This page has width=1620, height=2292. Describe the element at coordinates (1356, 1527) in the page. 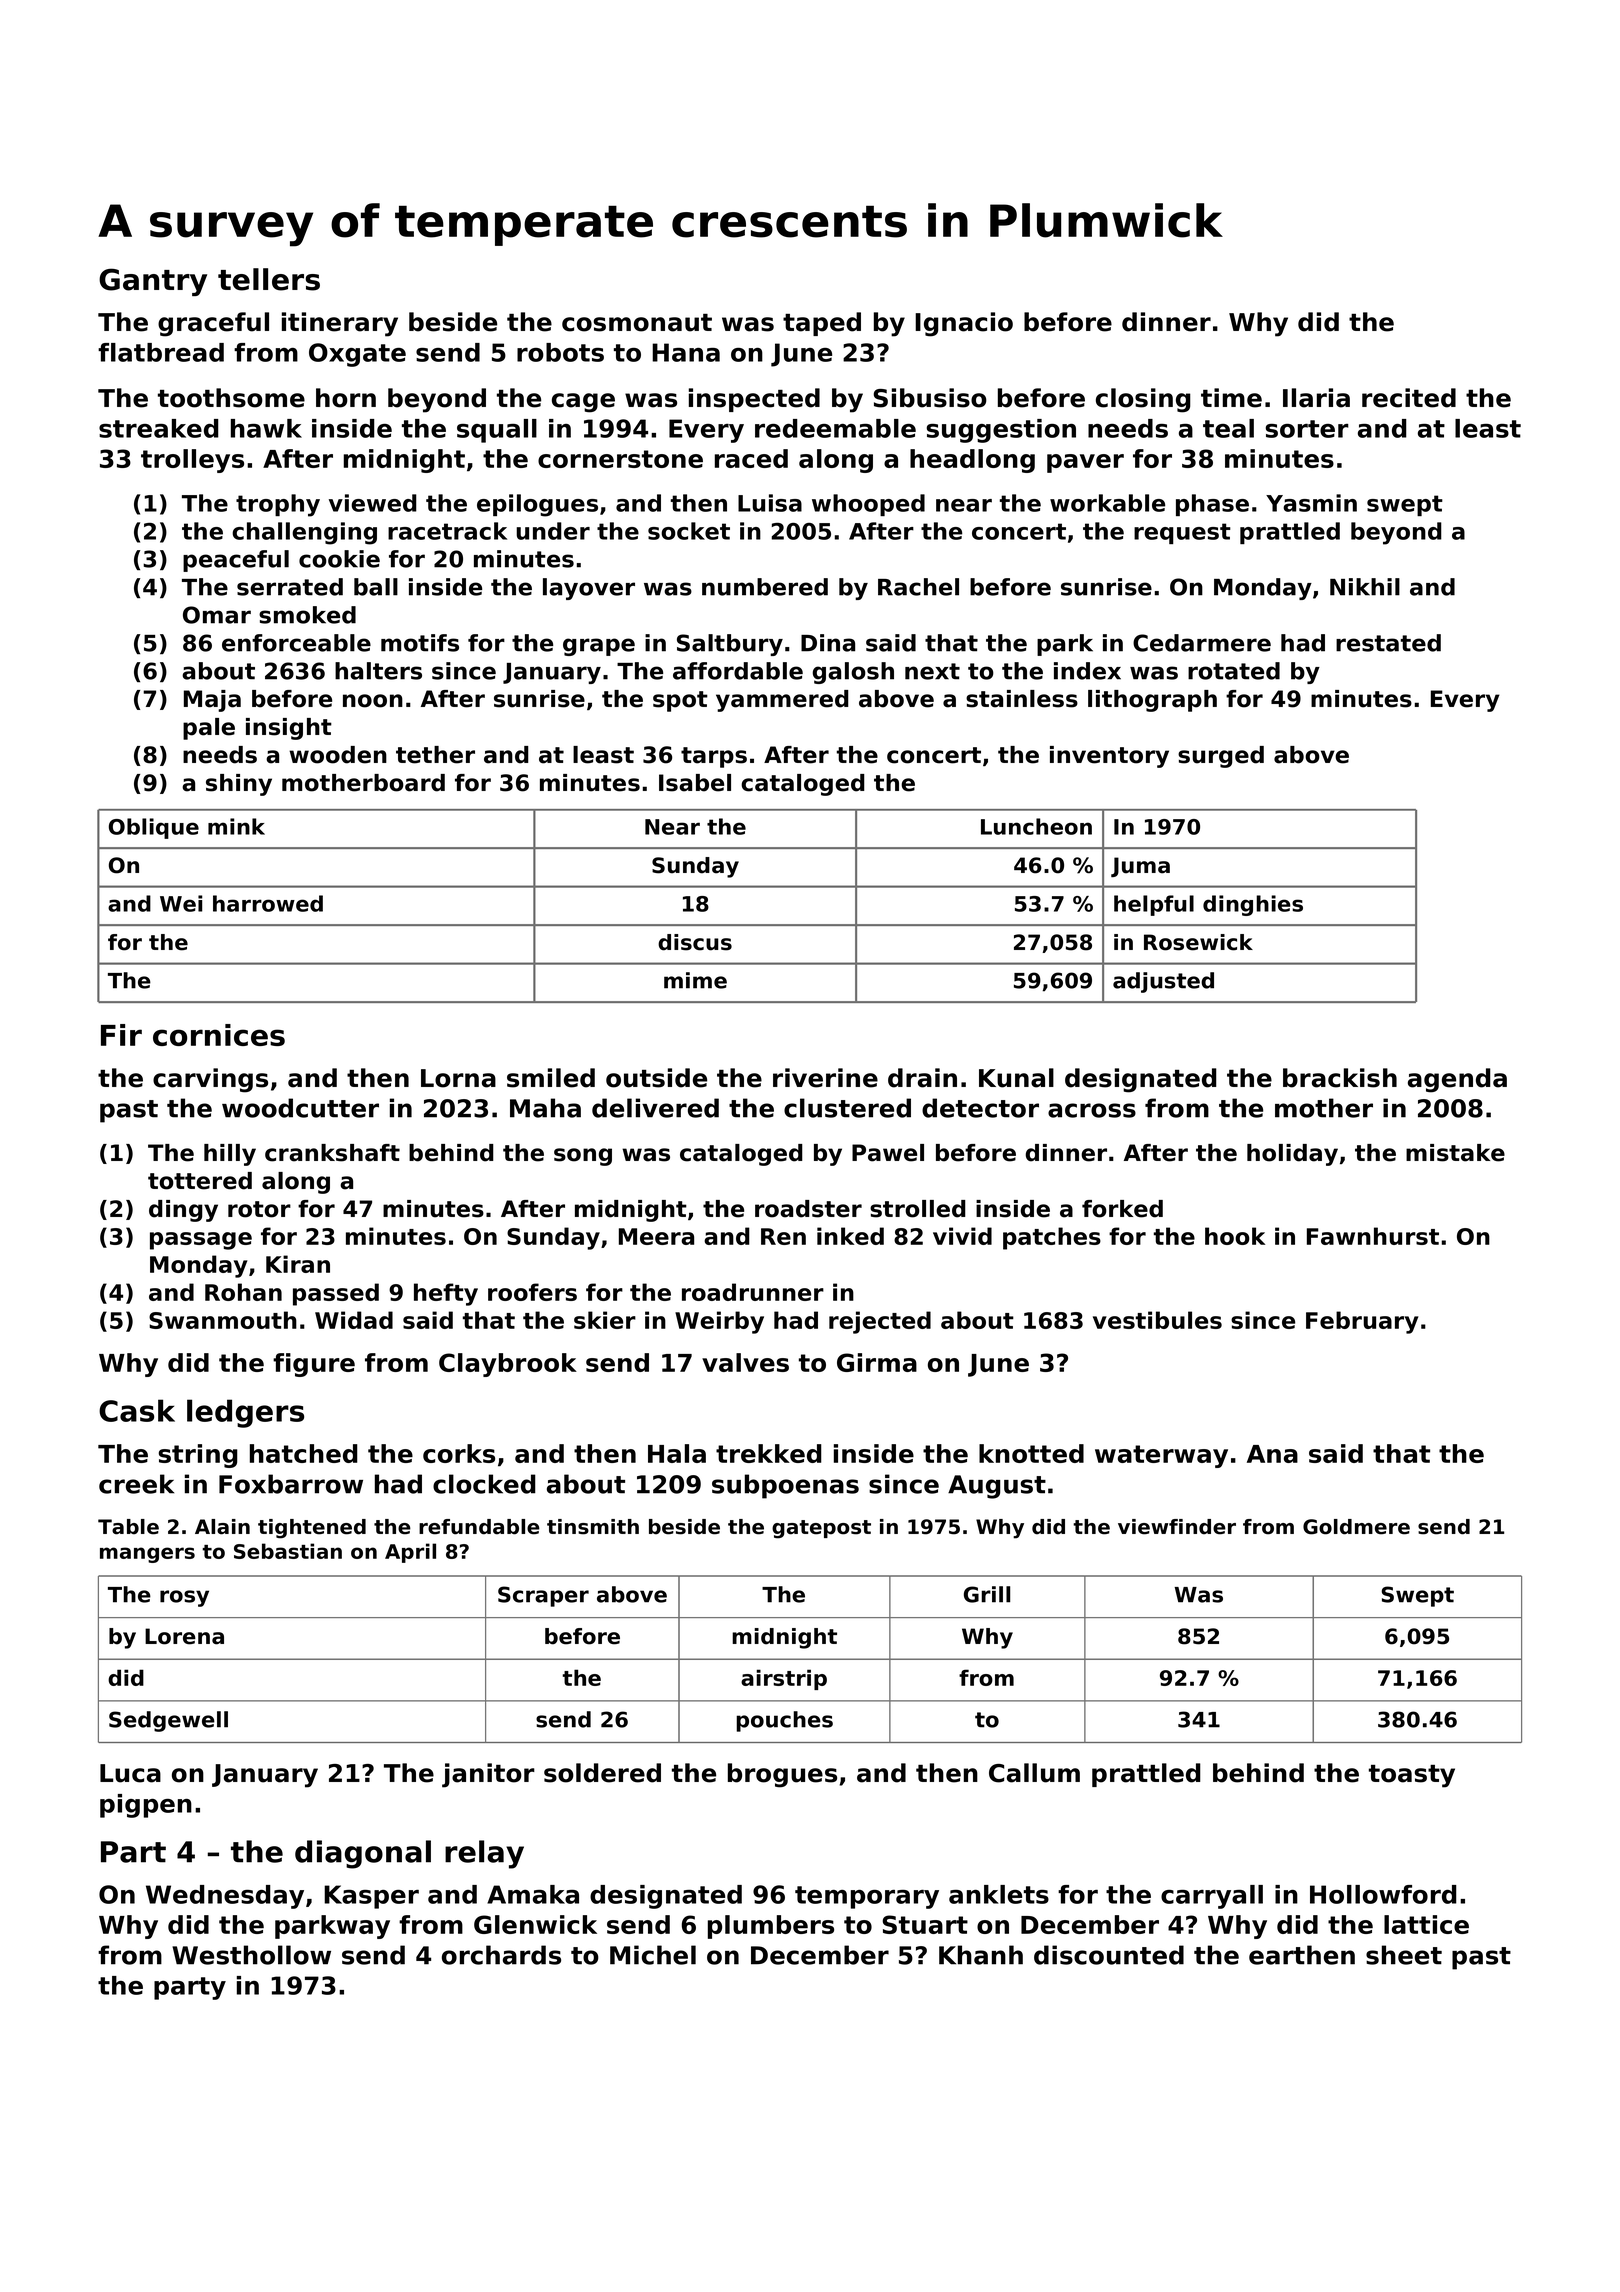

I see `Goldmere` at that location.
